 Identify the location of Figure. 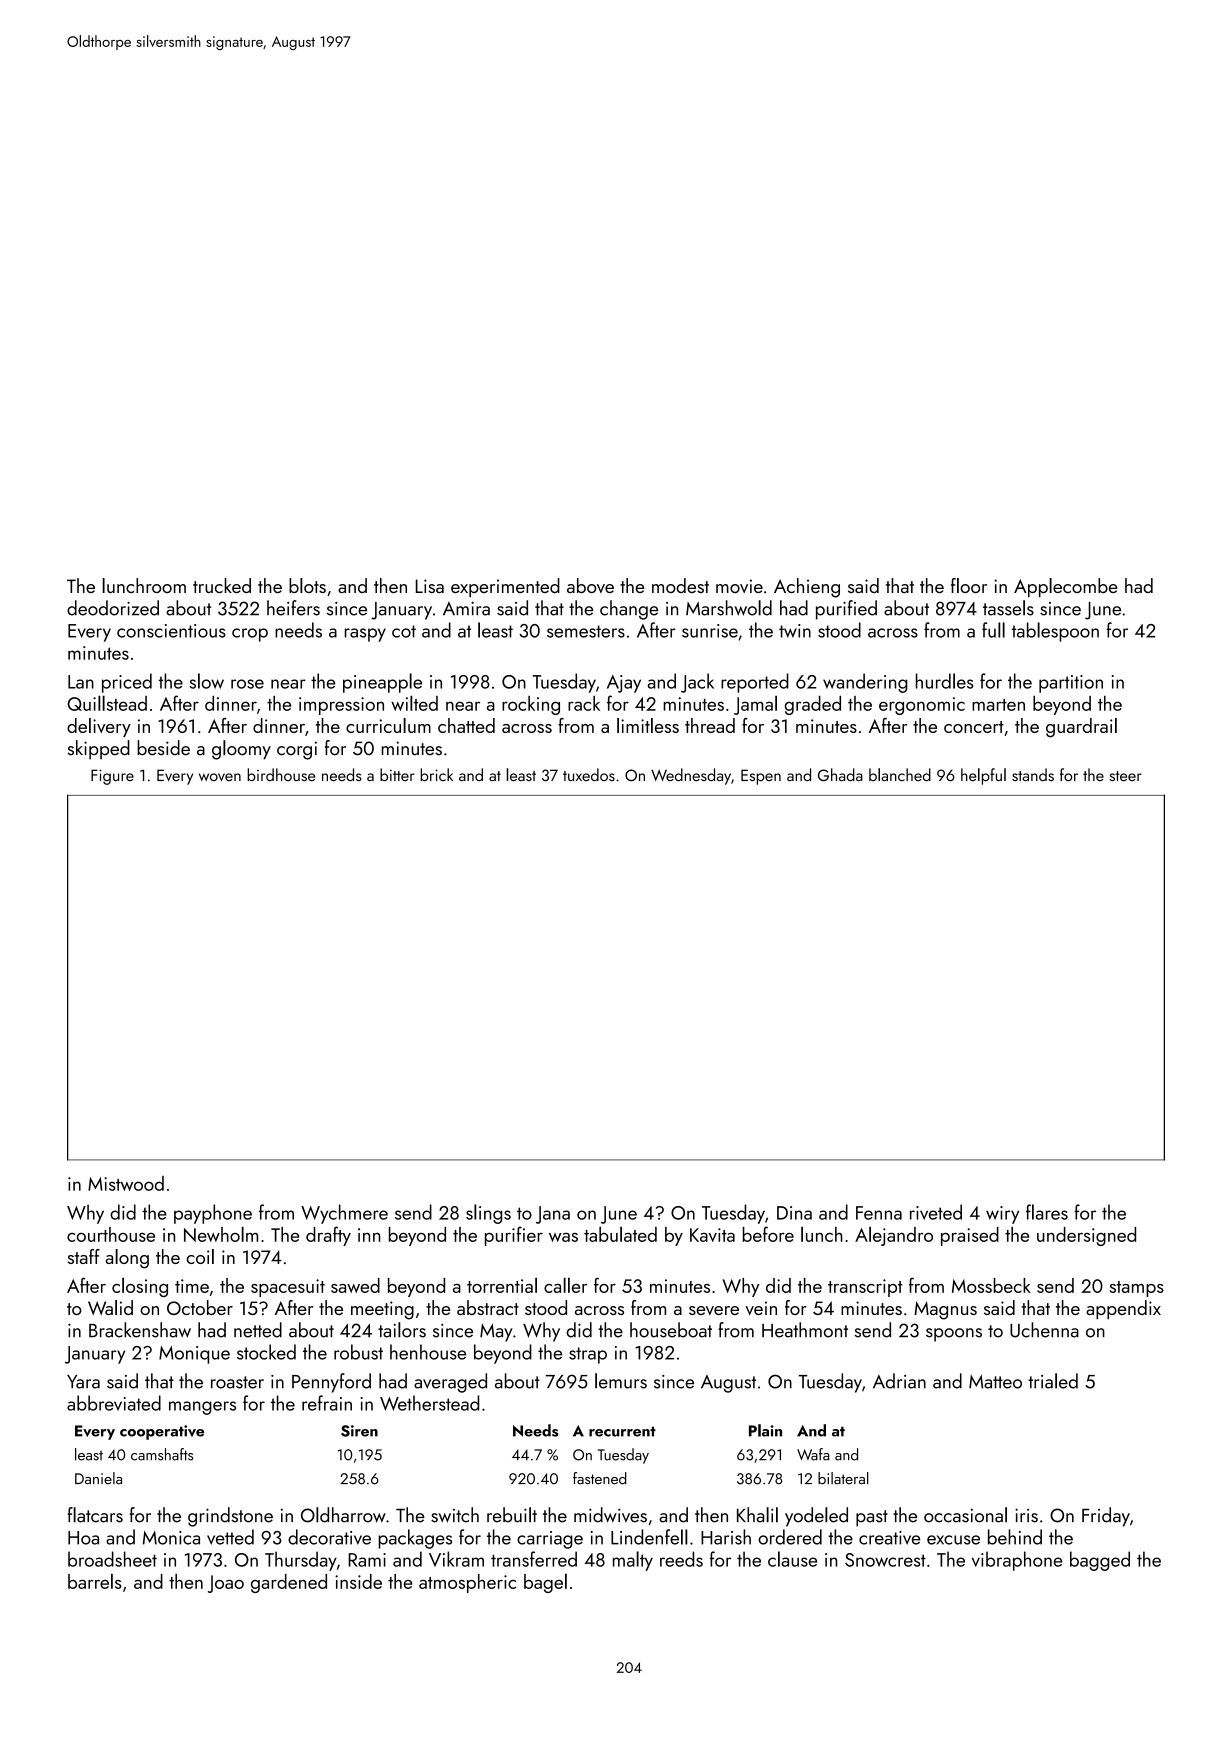
(112, 777).
